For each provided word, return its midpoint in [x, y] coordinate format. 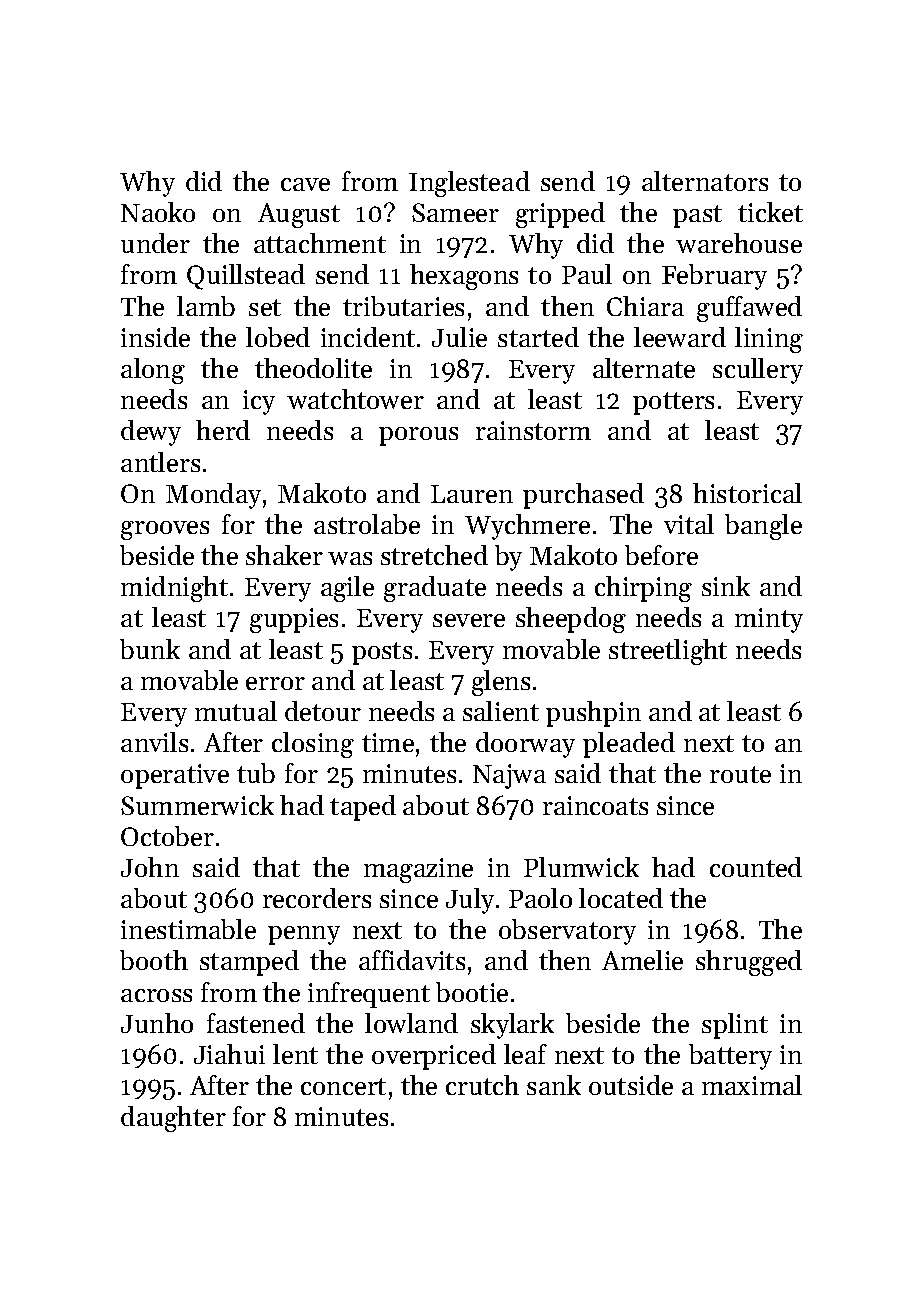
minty [769, 620]
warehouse [739, 243]
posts [382, 653]
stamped [249, 963]
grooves [165, 530]
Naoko [158, 212]
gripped [560, 215]
